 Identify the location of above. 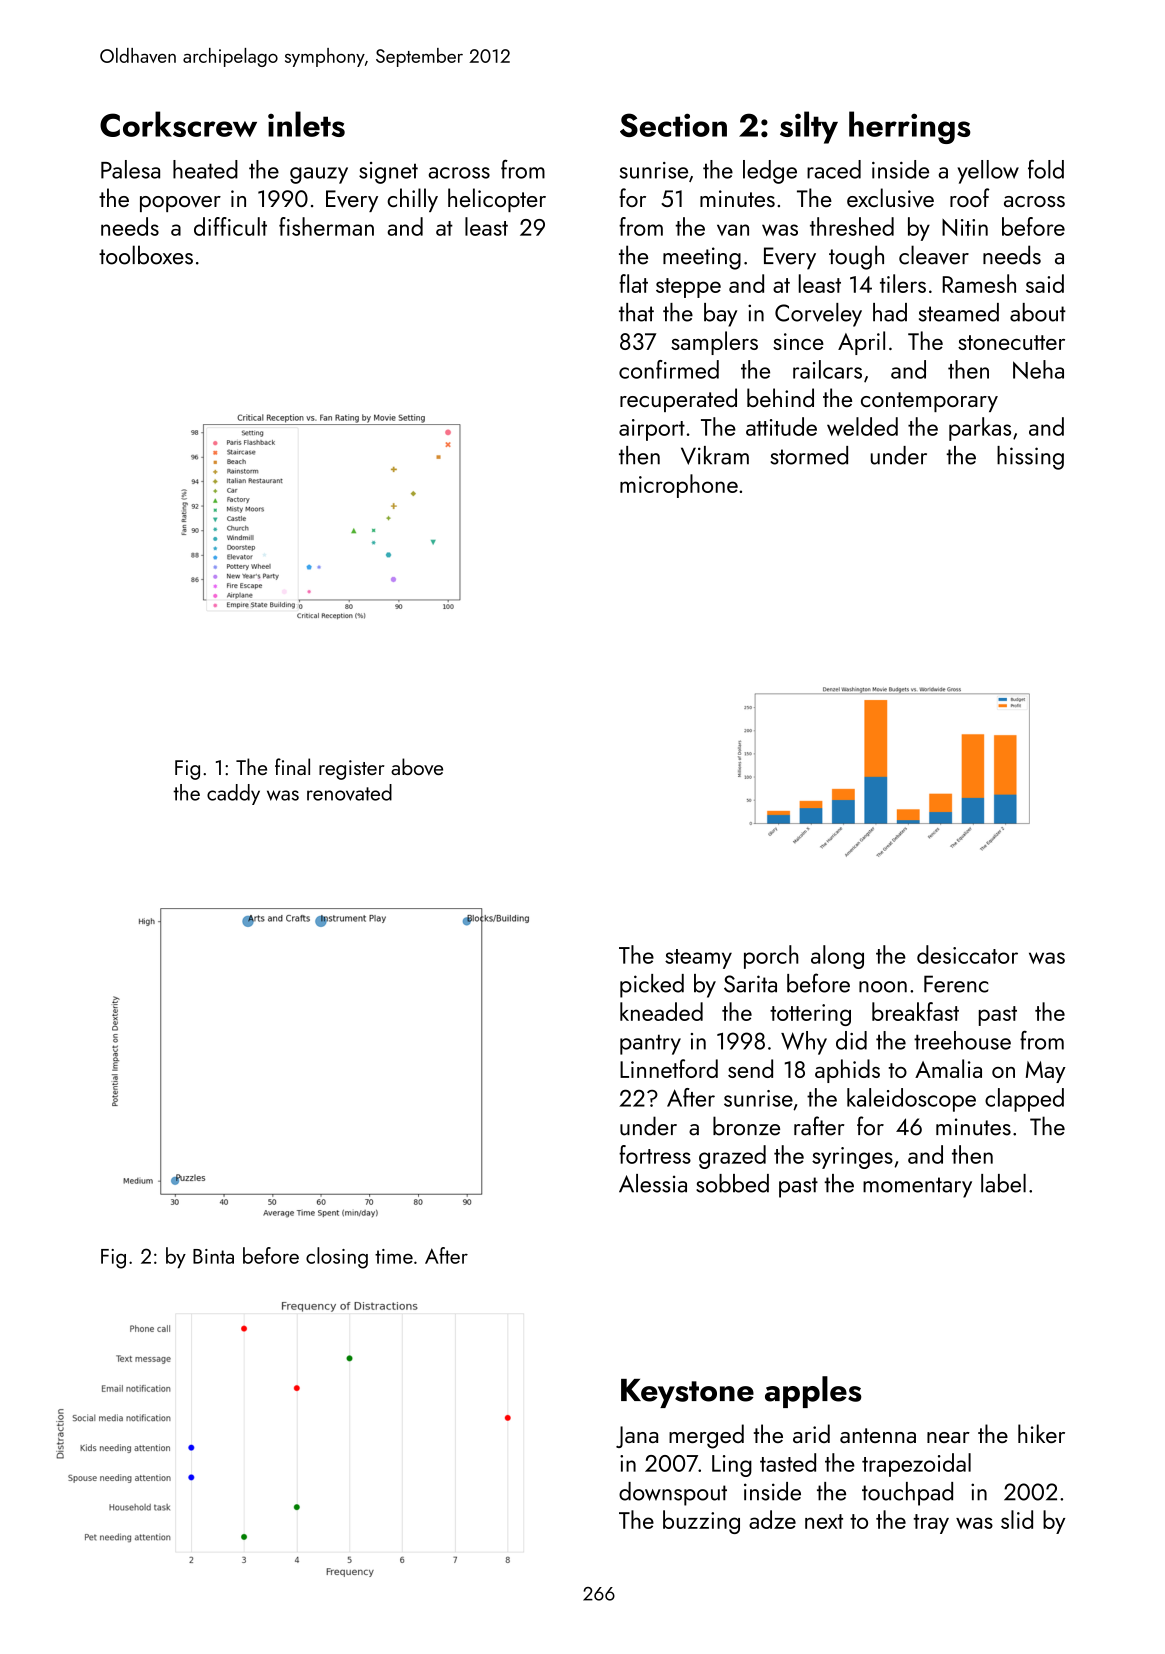
(417, 766).
